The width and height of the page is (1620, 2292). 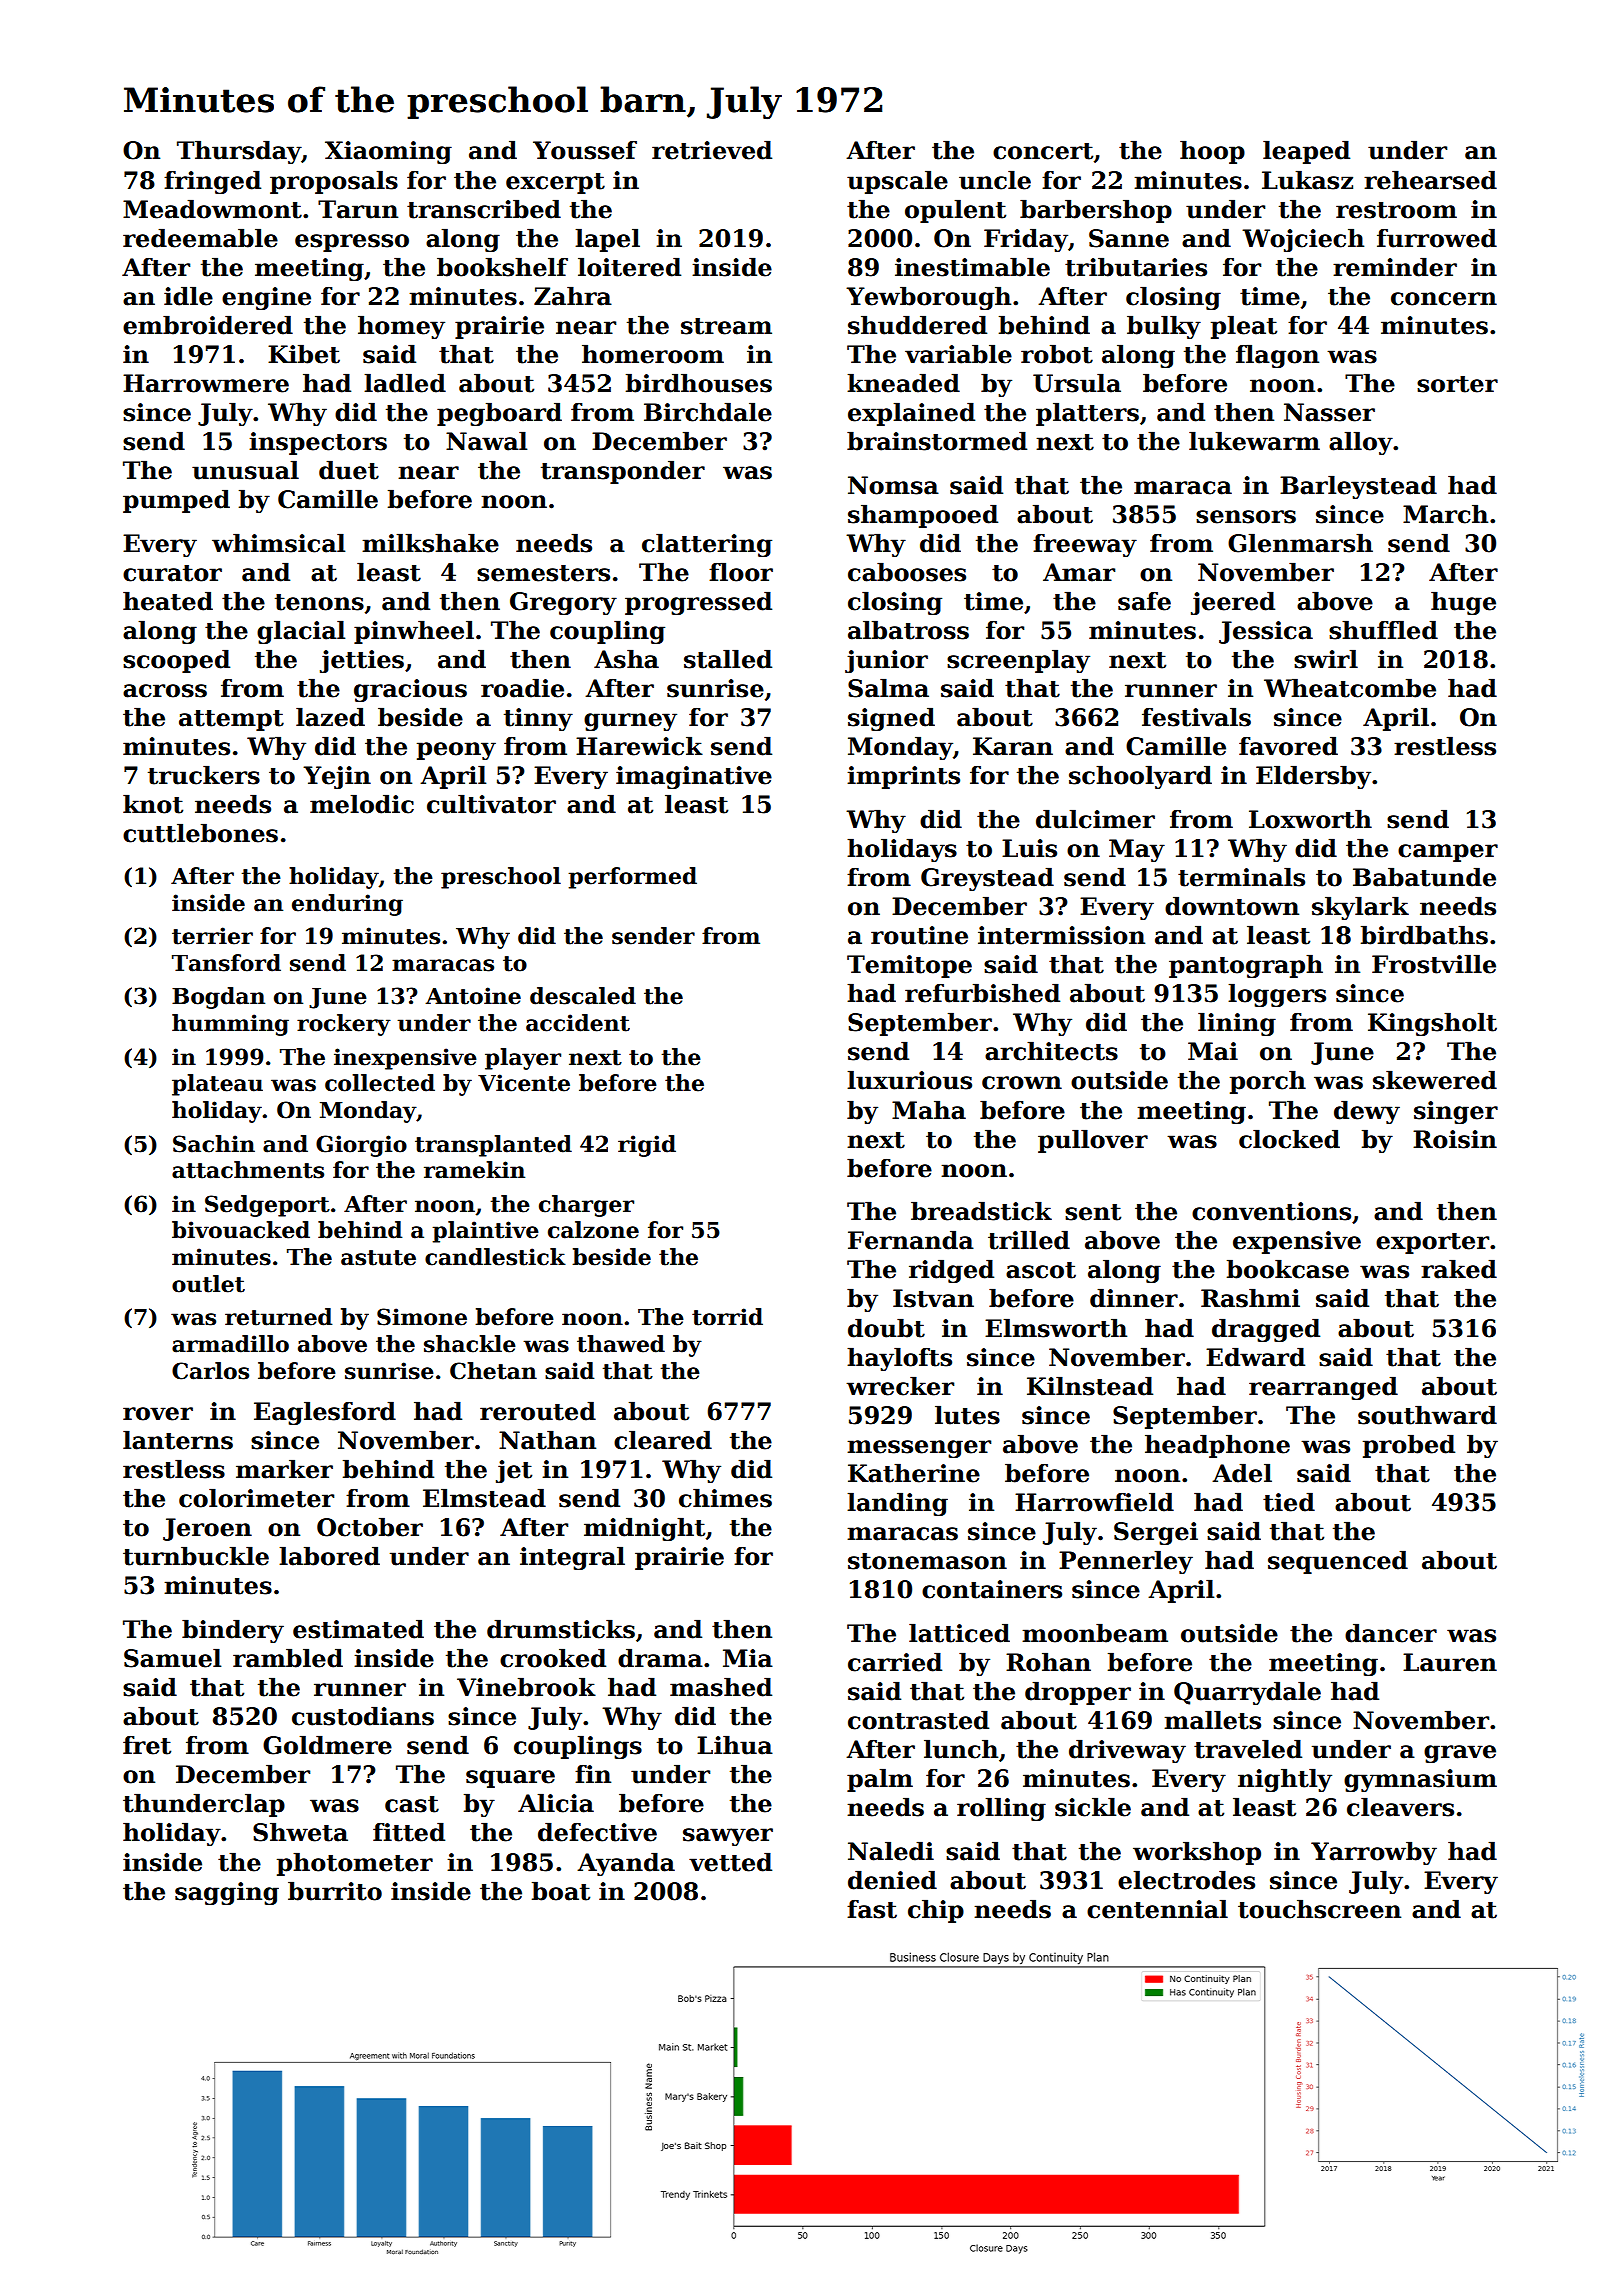 I want to click on ramekin, so click(x=474, y=1170).
